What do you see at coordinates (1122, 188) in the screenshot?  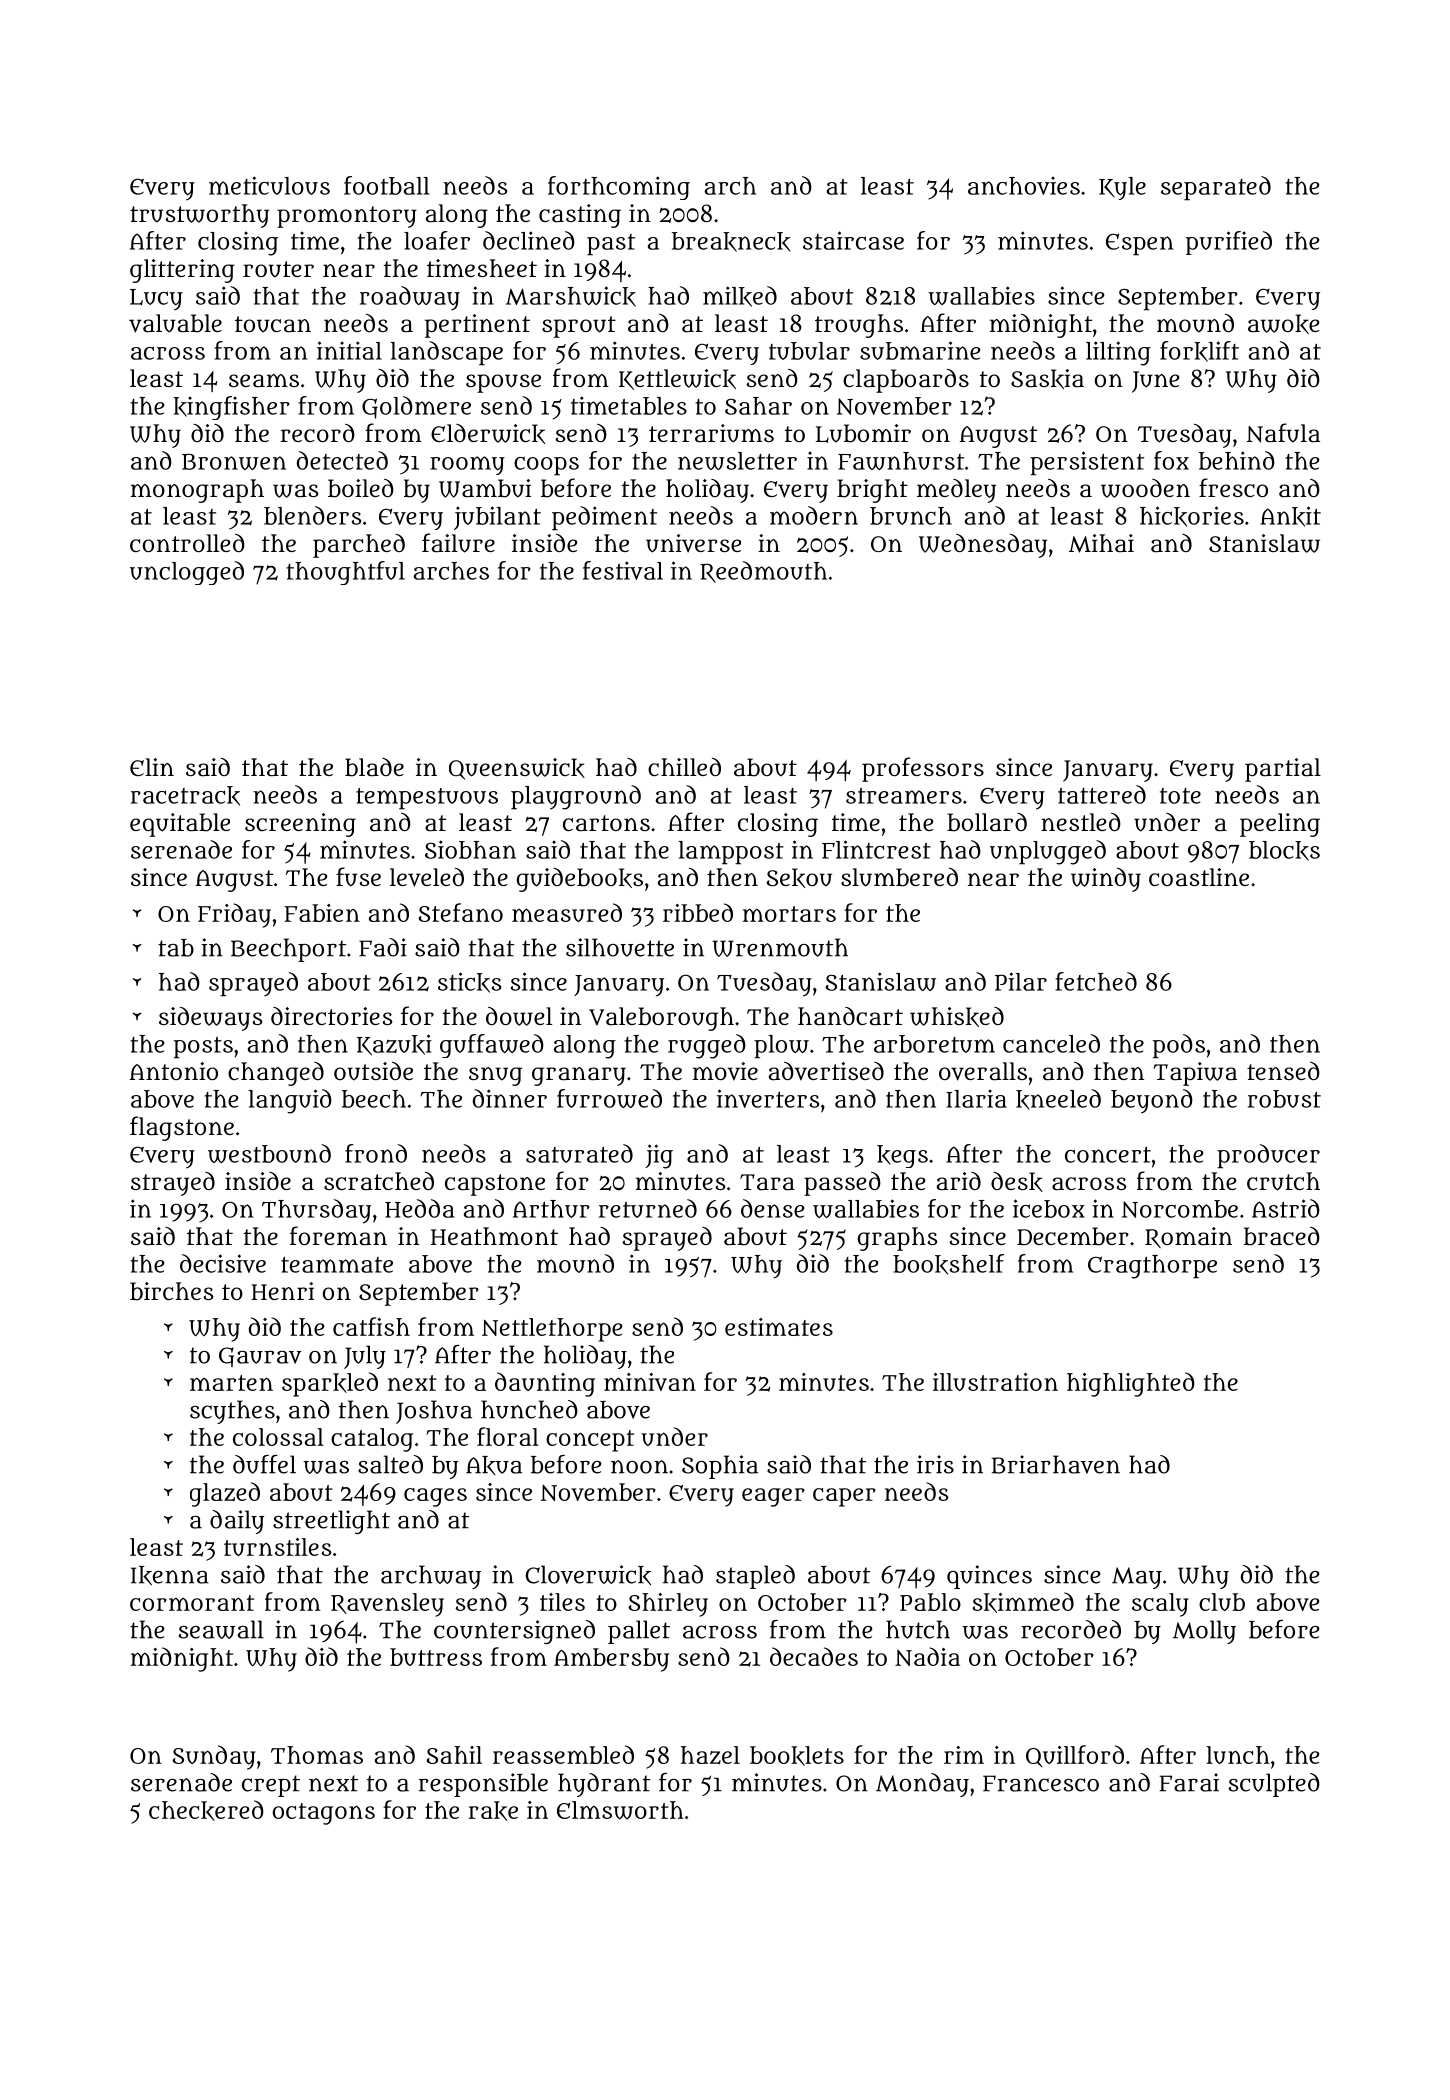 I see `Kyle` at bounding box center [1122, 188].
